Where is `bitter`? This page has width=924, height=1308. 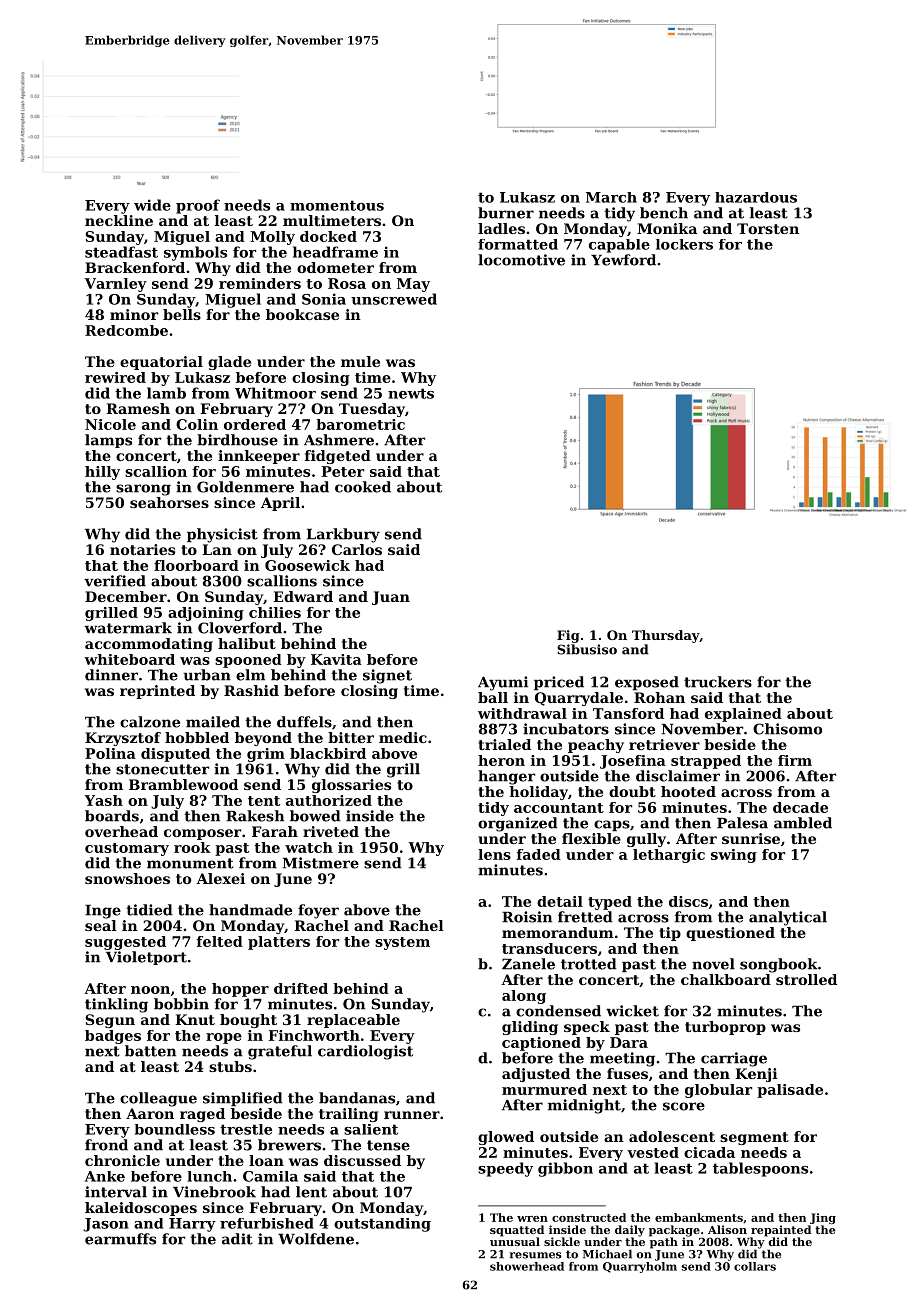 bitter is located at coordinates (351, 737).
